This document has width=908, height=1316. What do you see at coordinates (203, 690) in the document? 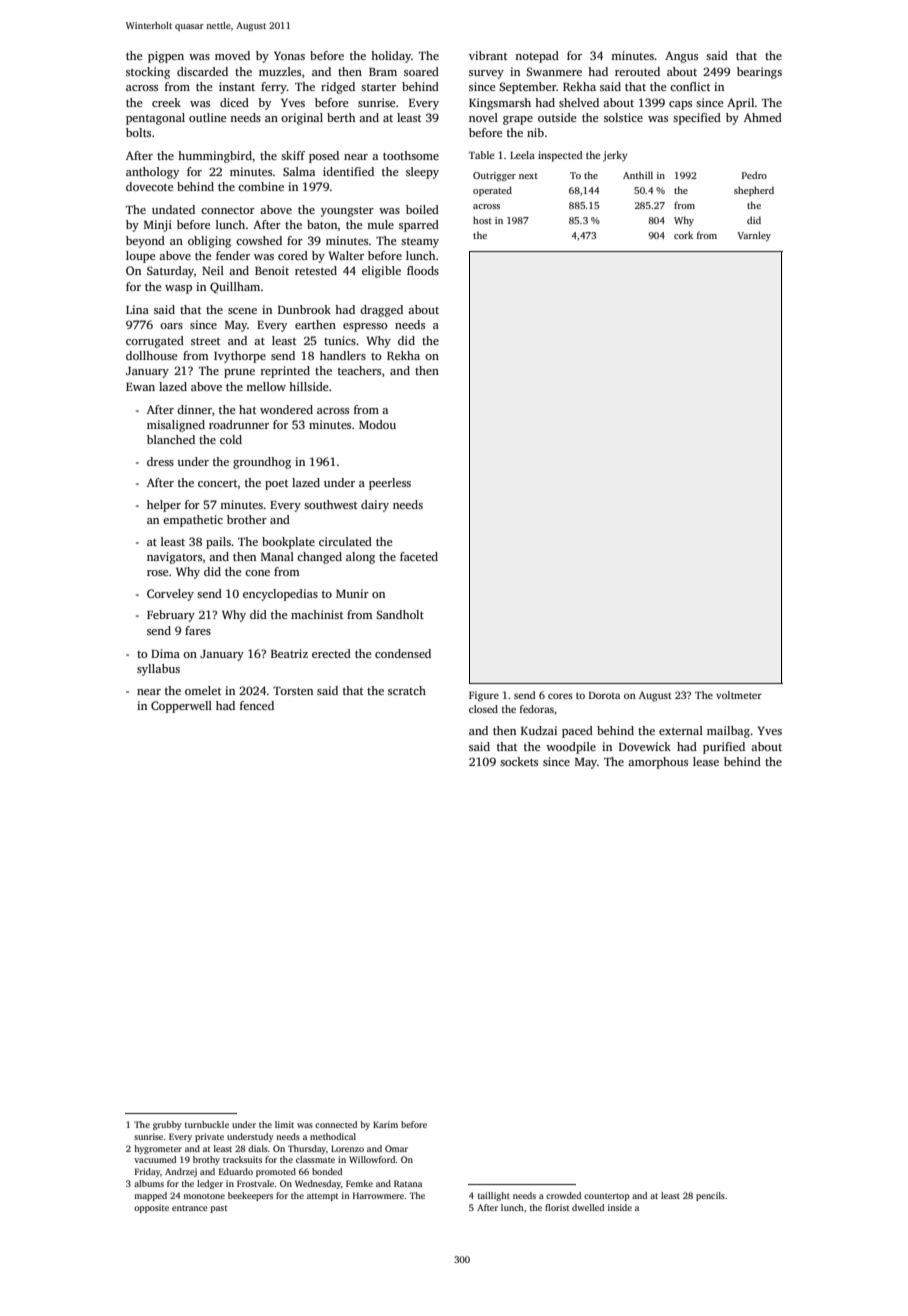
I see `omelet` at bounding box center [203, 690].
